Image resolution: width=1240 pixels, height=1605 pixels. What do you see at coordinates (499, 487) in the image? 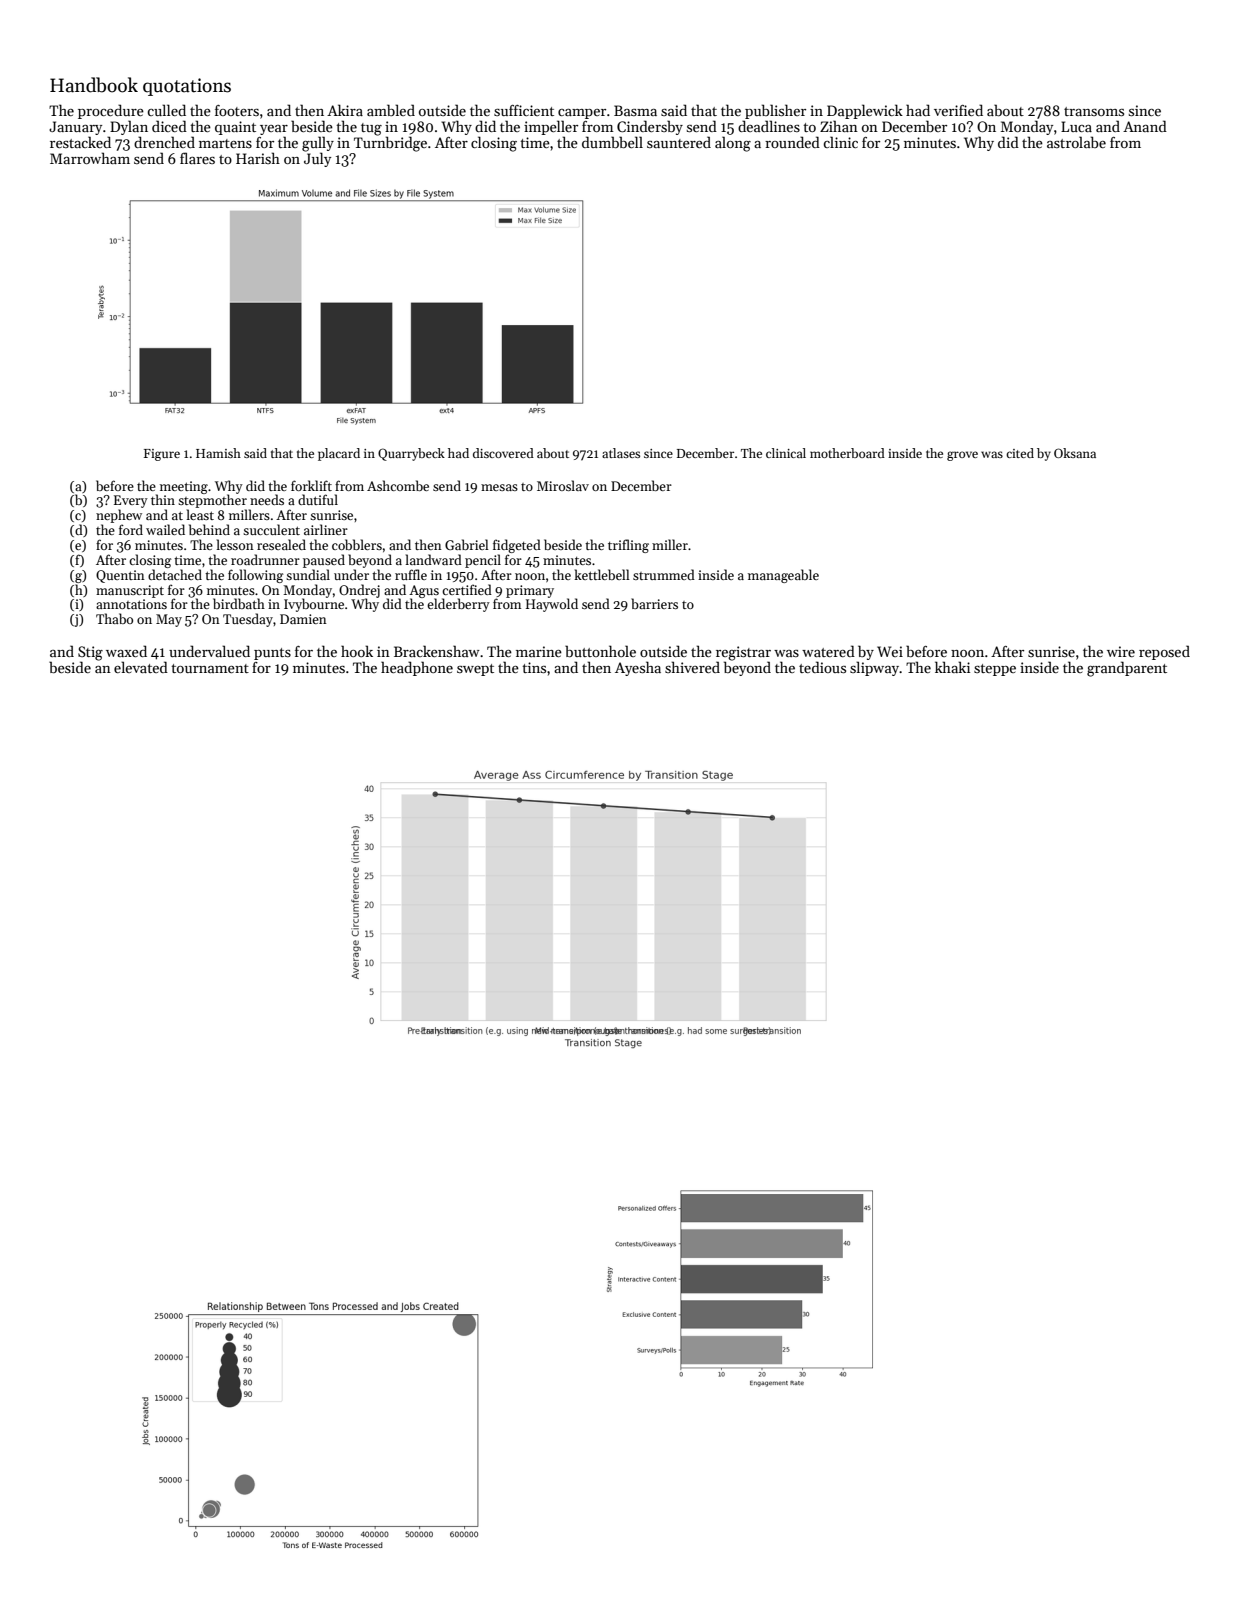
I see `mesas` at bounding box center [499, 487].
